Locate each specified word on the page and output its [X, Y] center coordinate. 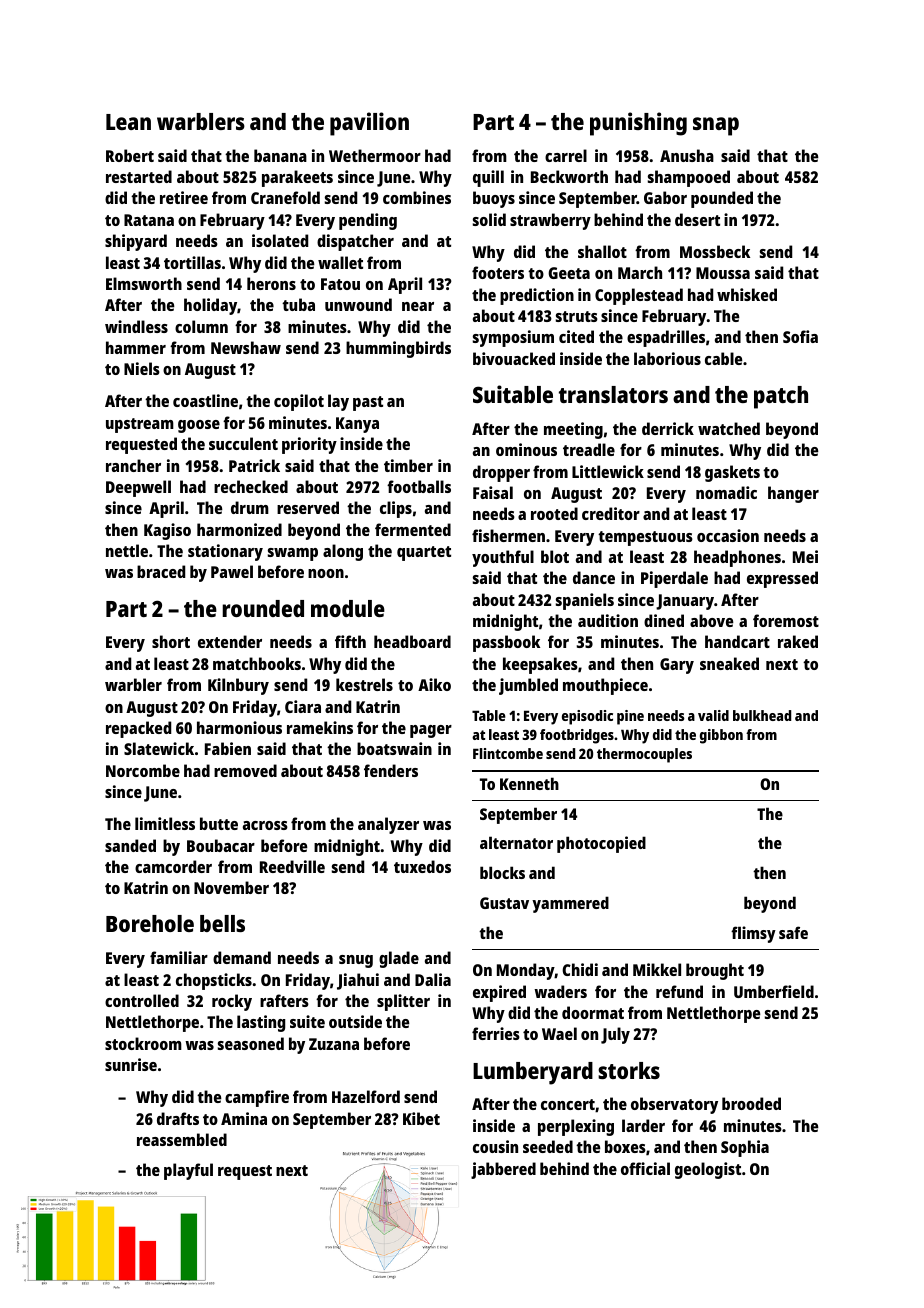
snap [716, 126]
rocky [232, 1002]
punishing [638, 124]
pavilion [369, 124]
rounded [263, 608]
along [343, 552]
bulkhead [762, 715]
